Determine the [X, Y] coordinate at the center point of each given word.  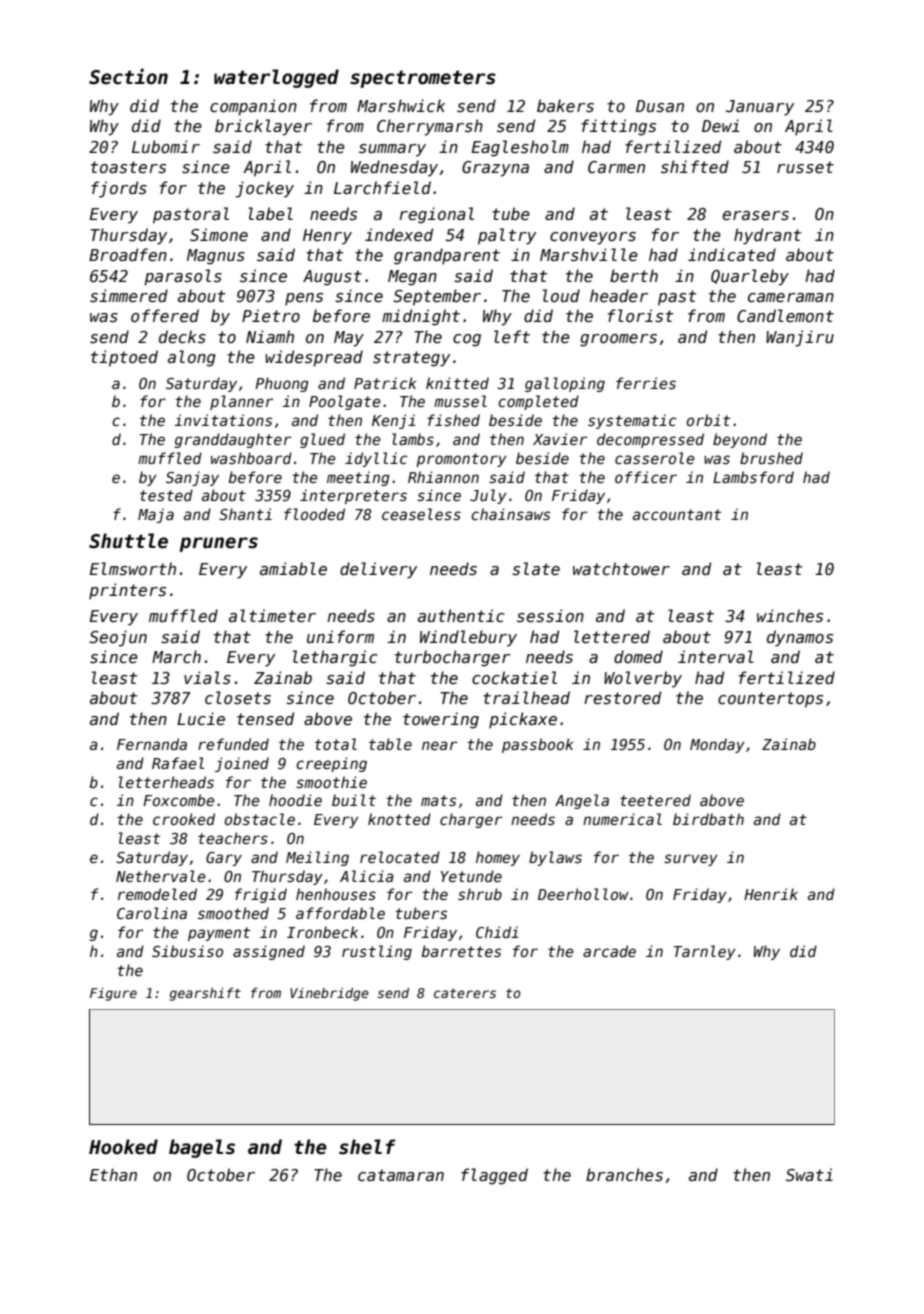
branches [624, 1174]
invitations [223, 420]
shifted [695, 166]
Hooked [123, 1147]
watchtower [621, 568]
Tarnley [705, 952]
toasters [128, 167]
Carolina [152, 913]
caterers [465, 993]
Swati [809, 1174]
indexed [399, 234]
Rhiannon [443, 477]
